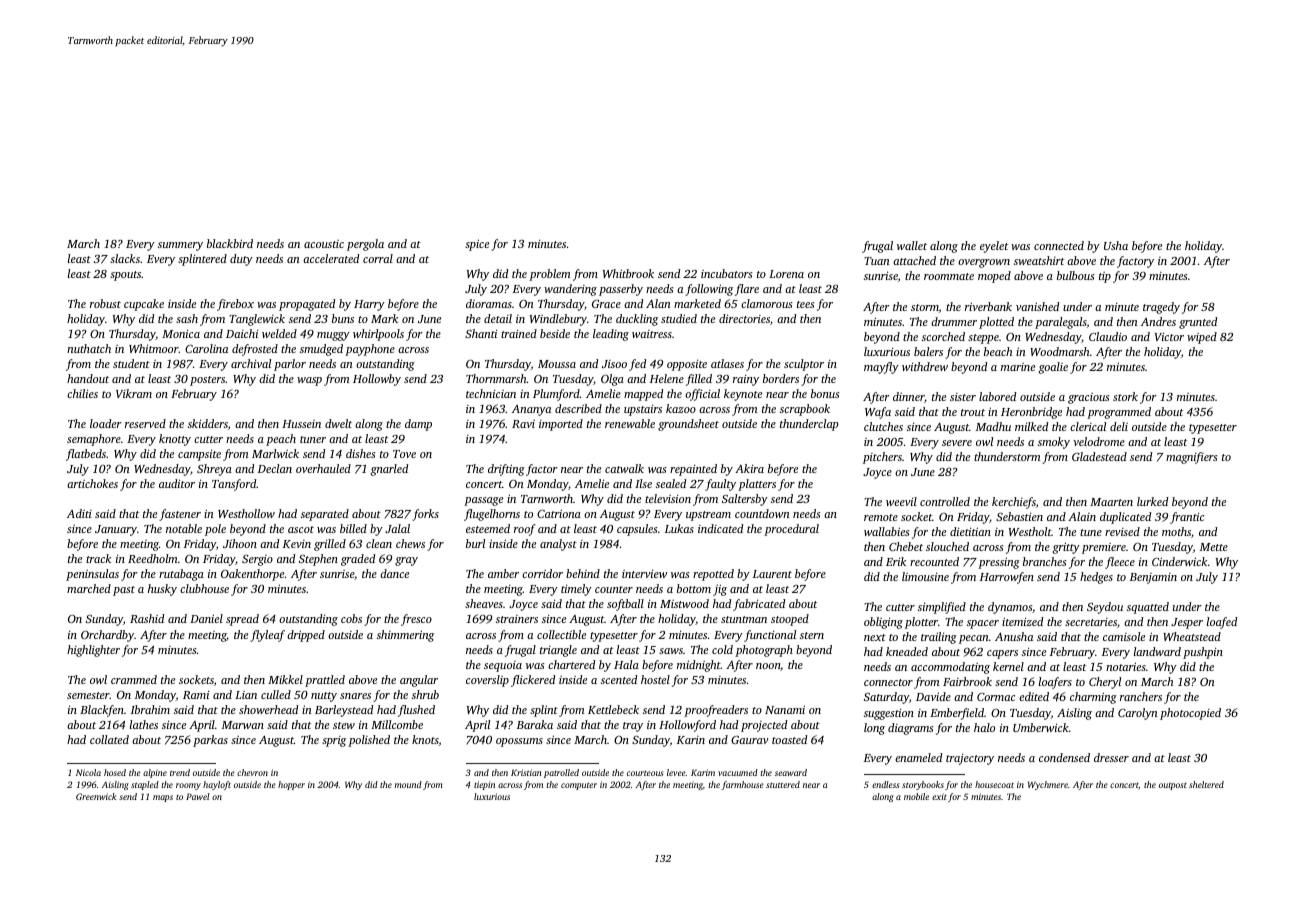  I want to click on Mette, so click(1214, 547).
